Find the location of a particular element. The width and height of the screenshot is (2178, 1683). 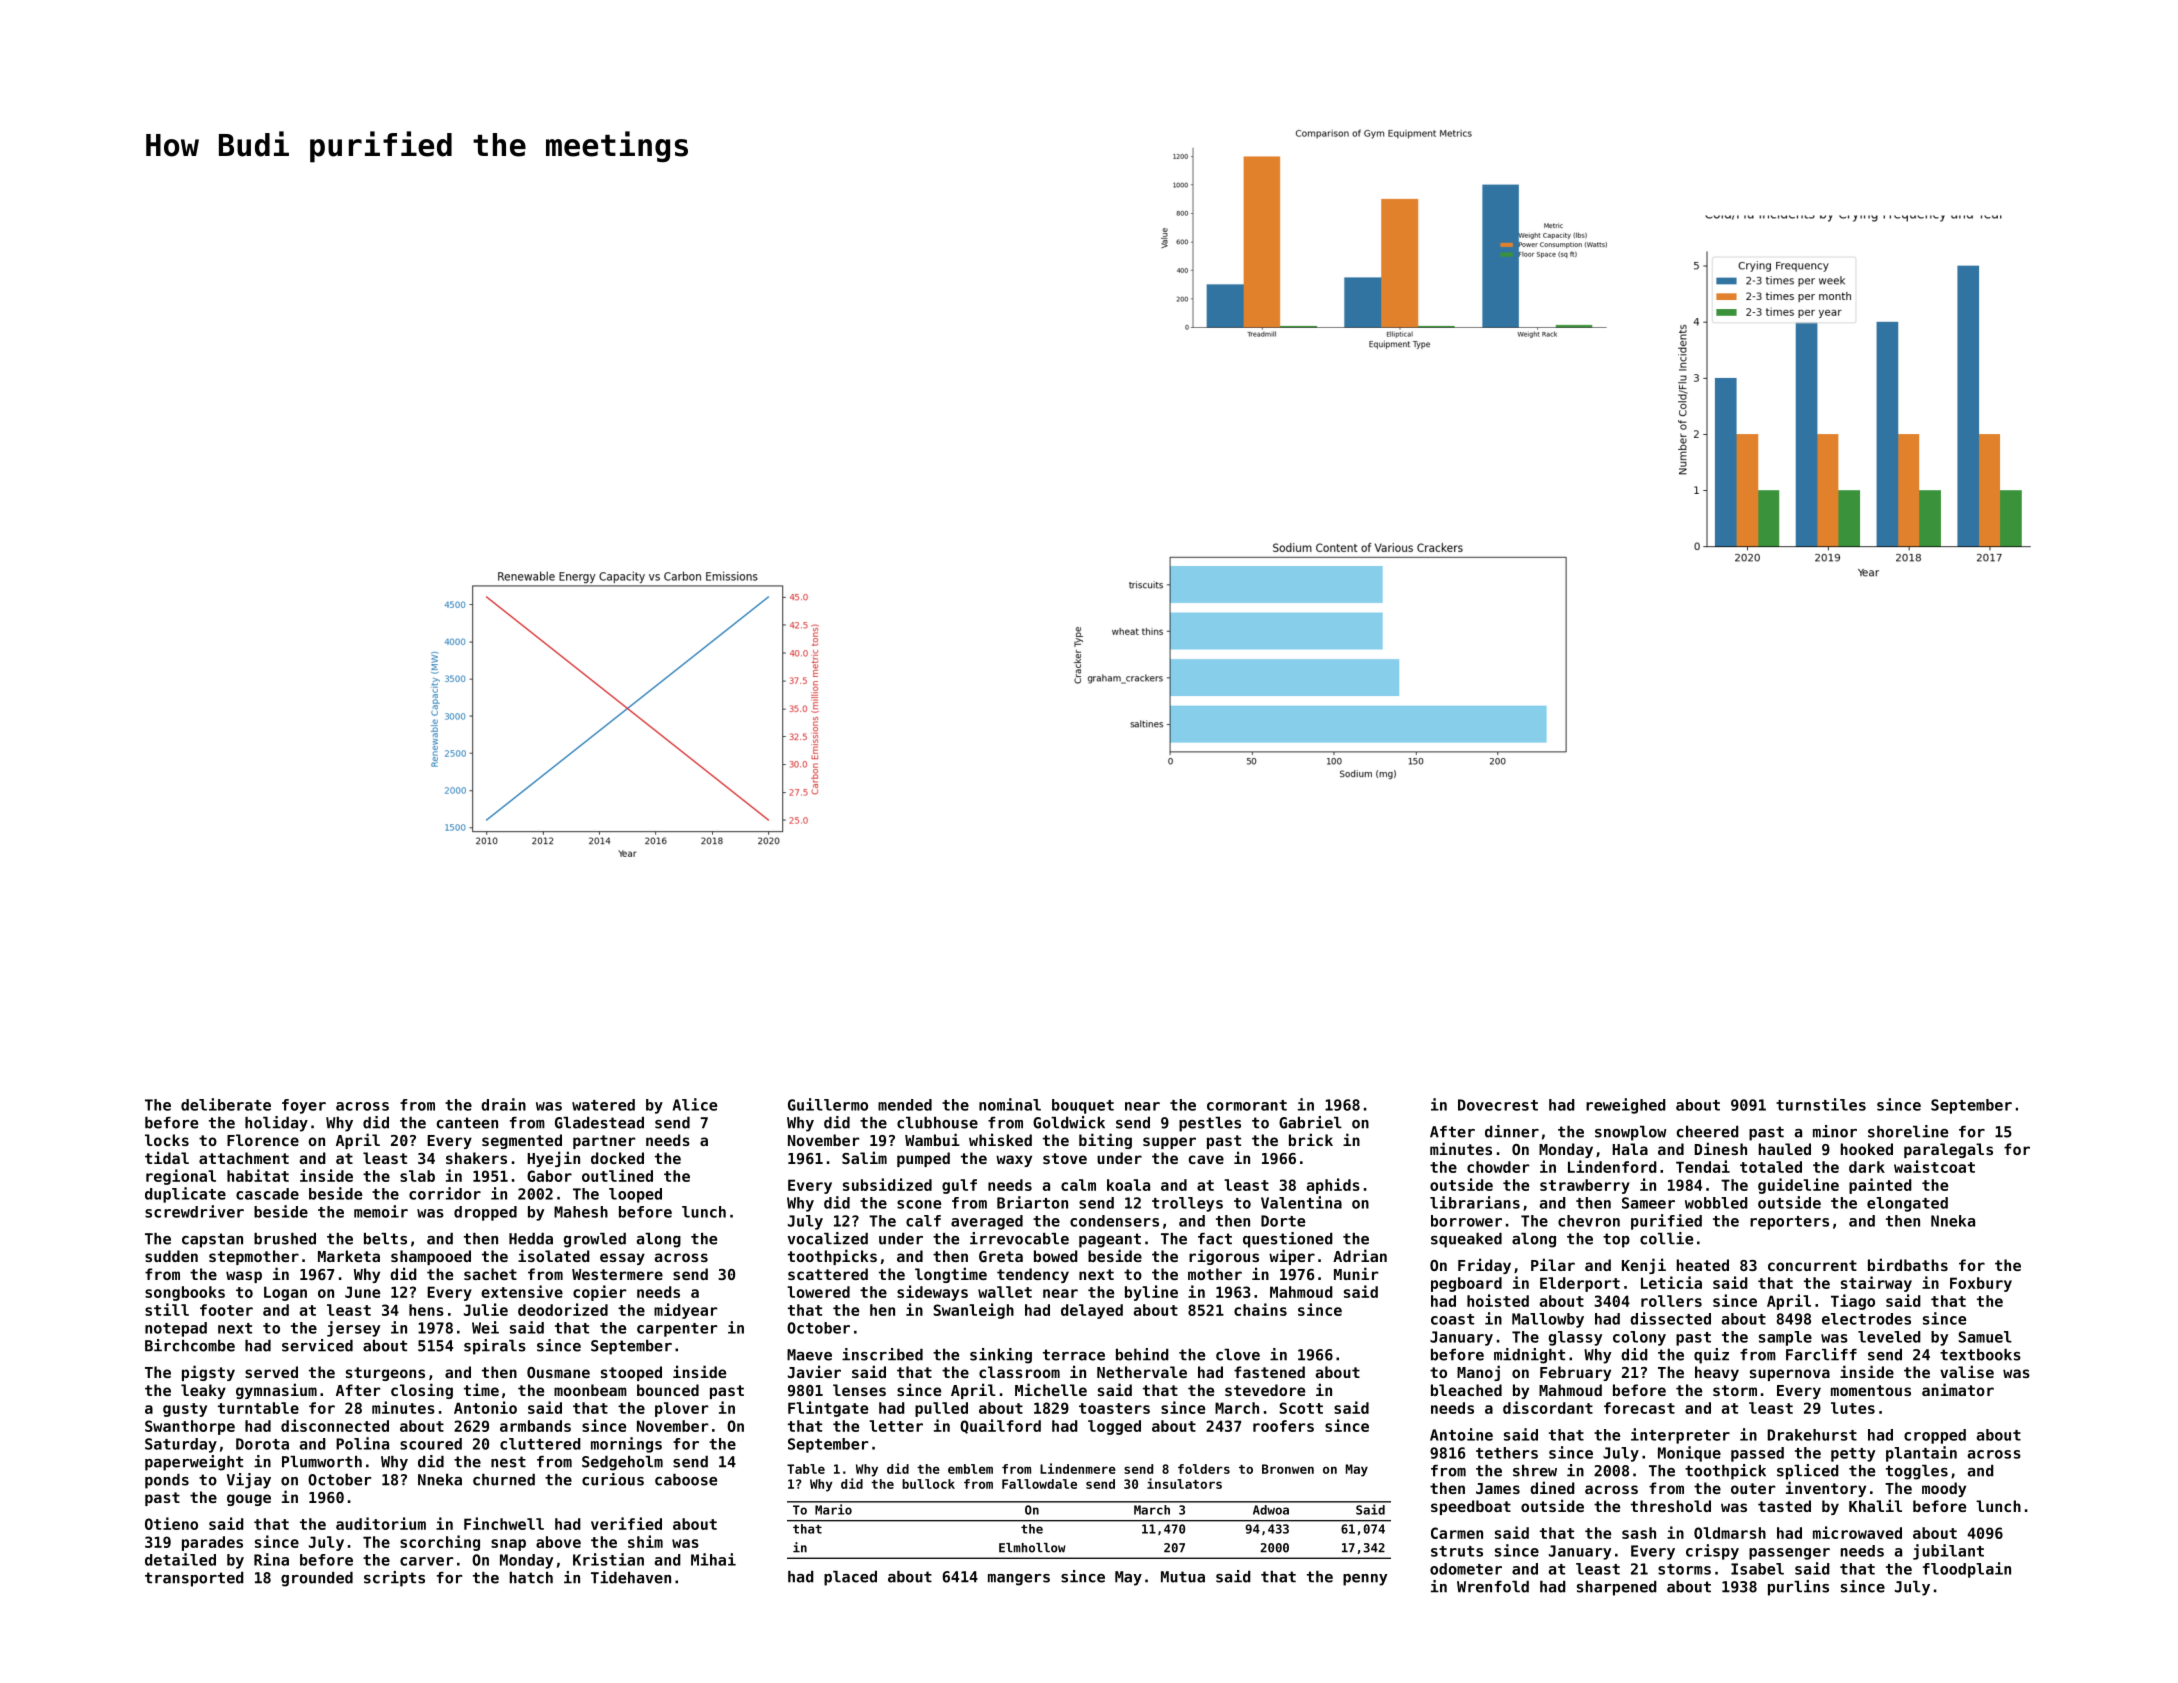

hatch is located at coordinates (531, 1578).
